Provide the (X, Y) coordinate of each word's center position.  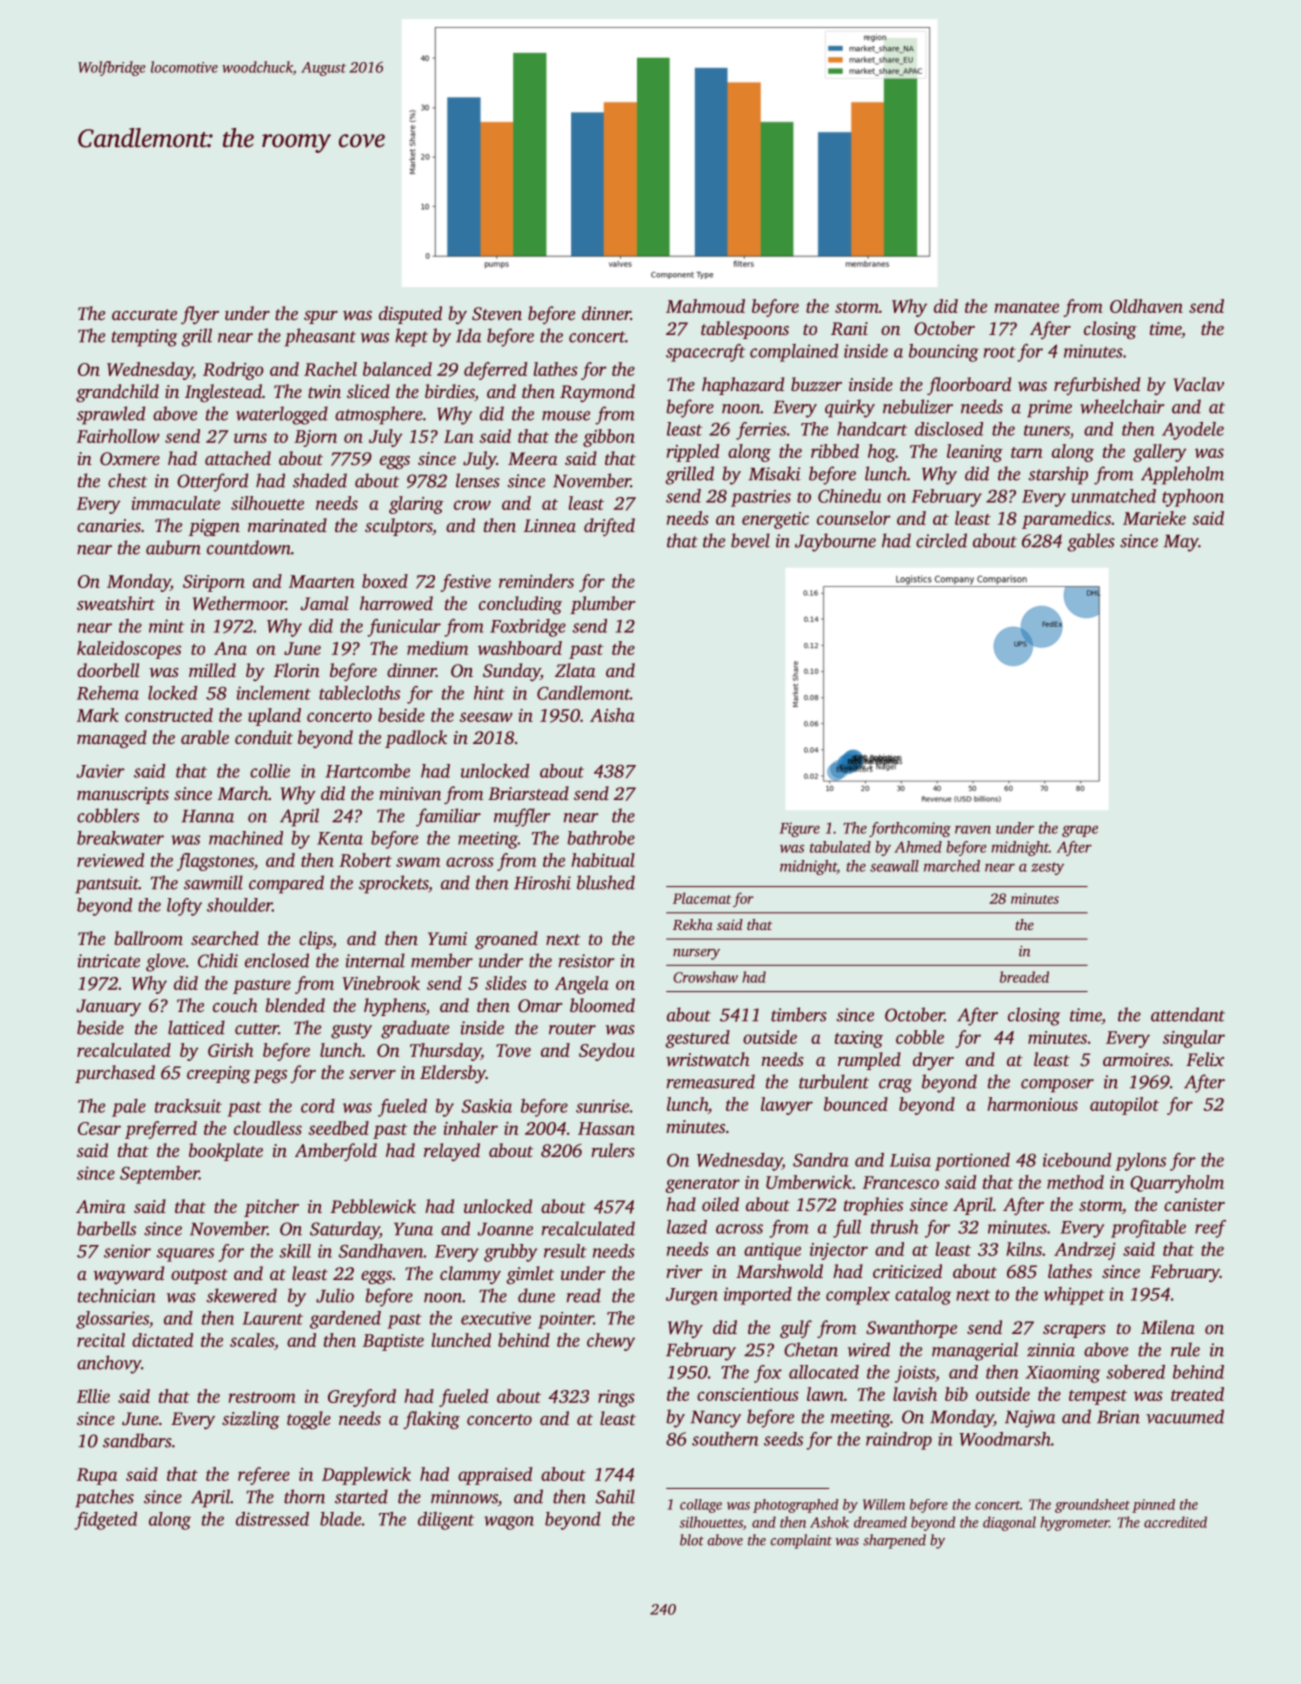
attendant (1188, 1014)
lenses (478, 480)
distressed (272, 1519)
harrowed (396, 603)
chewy (611, 1342)
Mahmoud (705, 306)
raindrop (899, 1441)
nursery (696, 954)
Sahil (615, 1496)
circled (941, 540)
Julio (335, 1295)
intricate (109, 961)
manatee (1026, 307)
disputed (410, 315)
